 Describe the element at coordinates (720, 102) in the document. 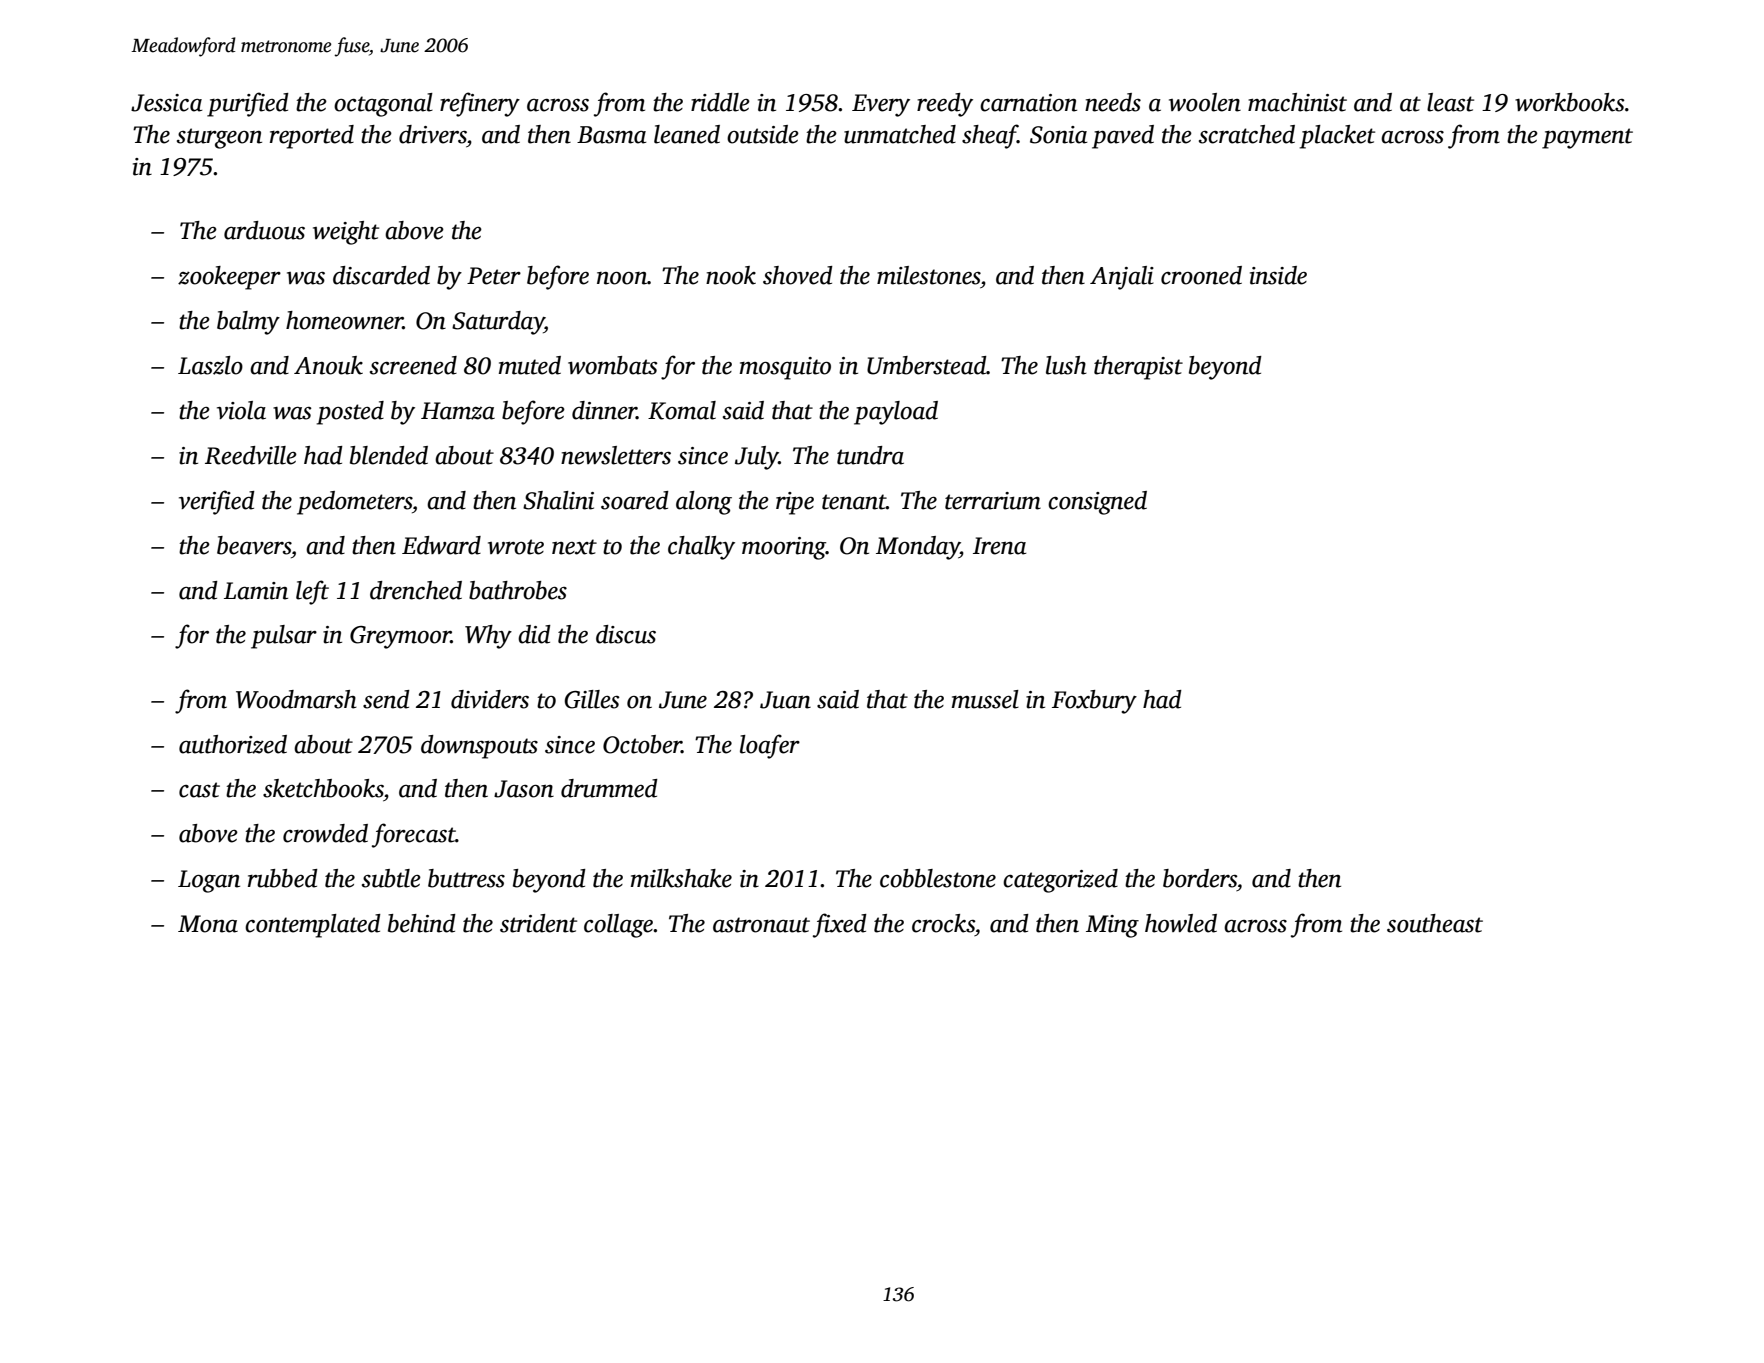

I see `riddle` at that location.
